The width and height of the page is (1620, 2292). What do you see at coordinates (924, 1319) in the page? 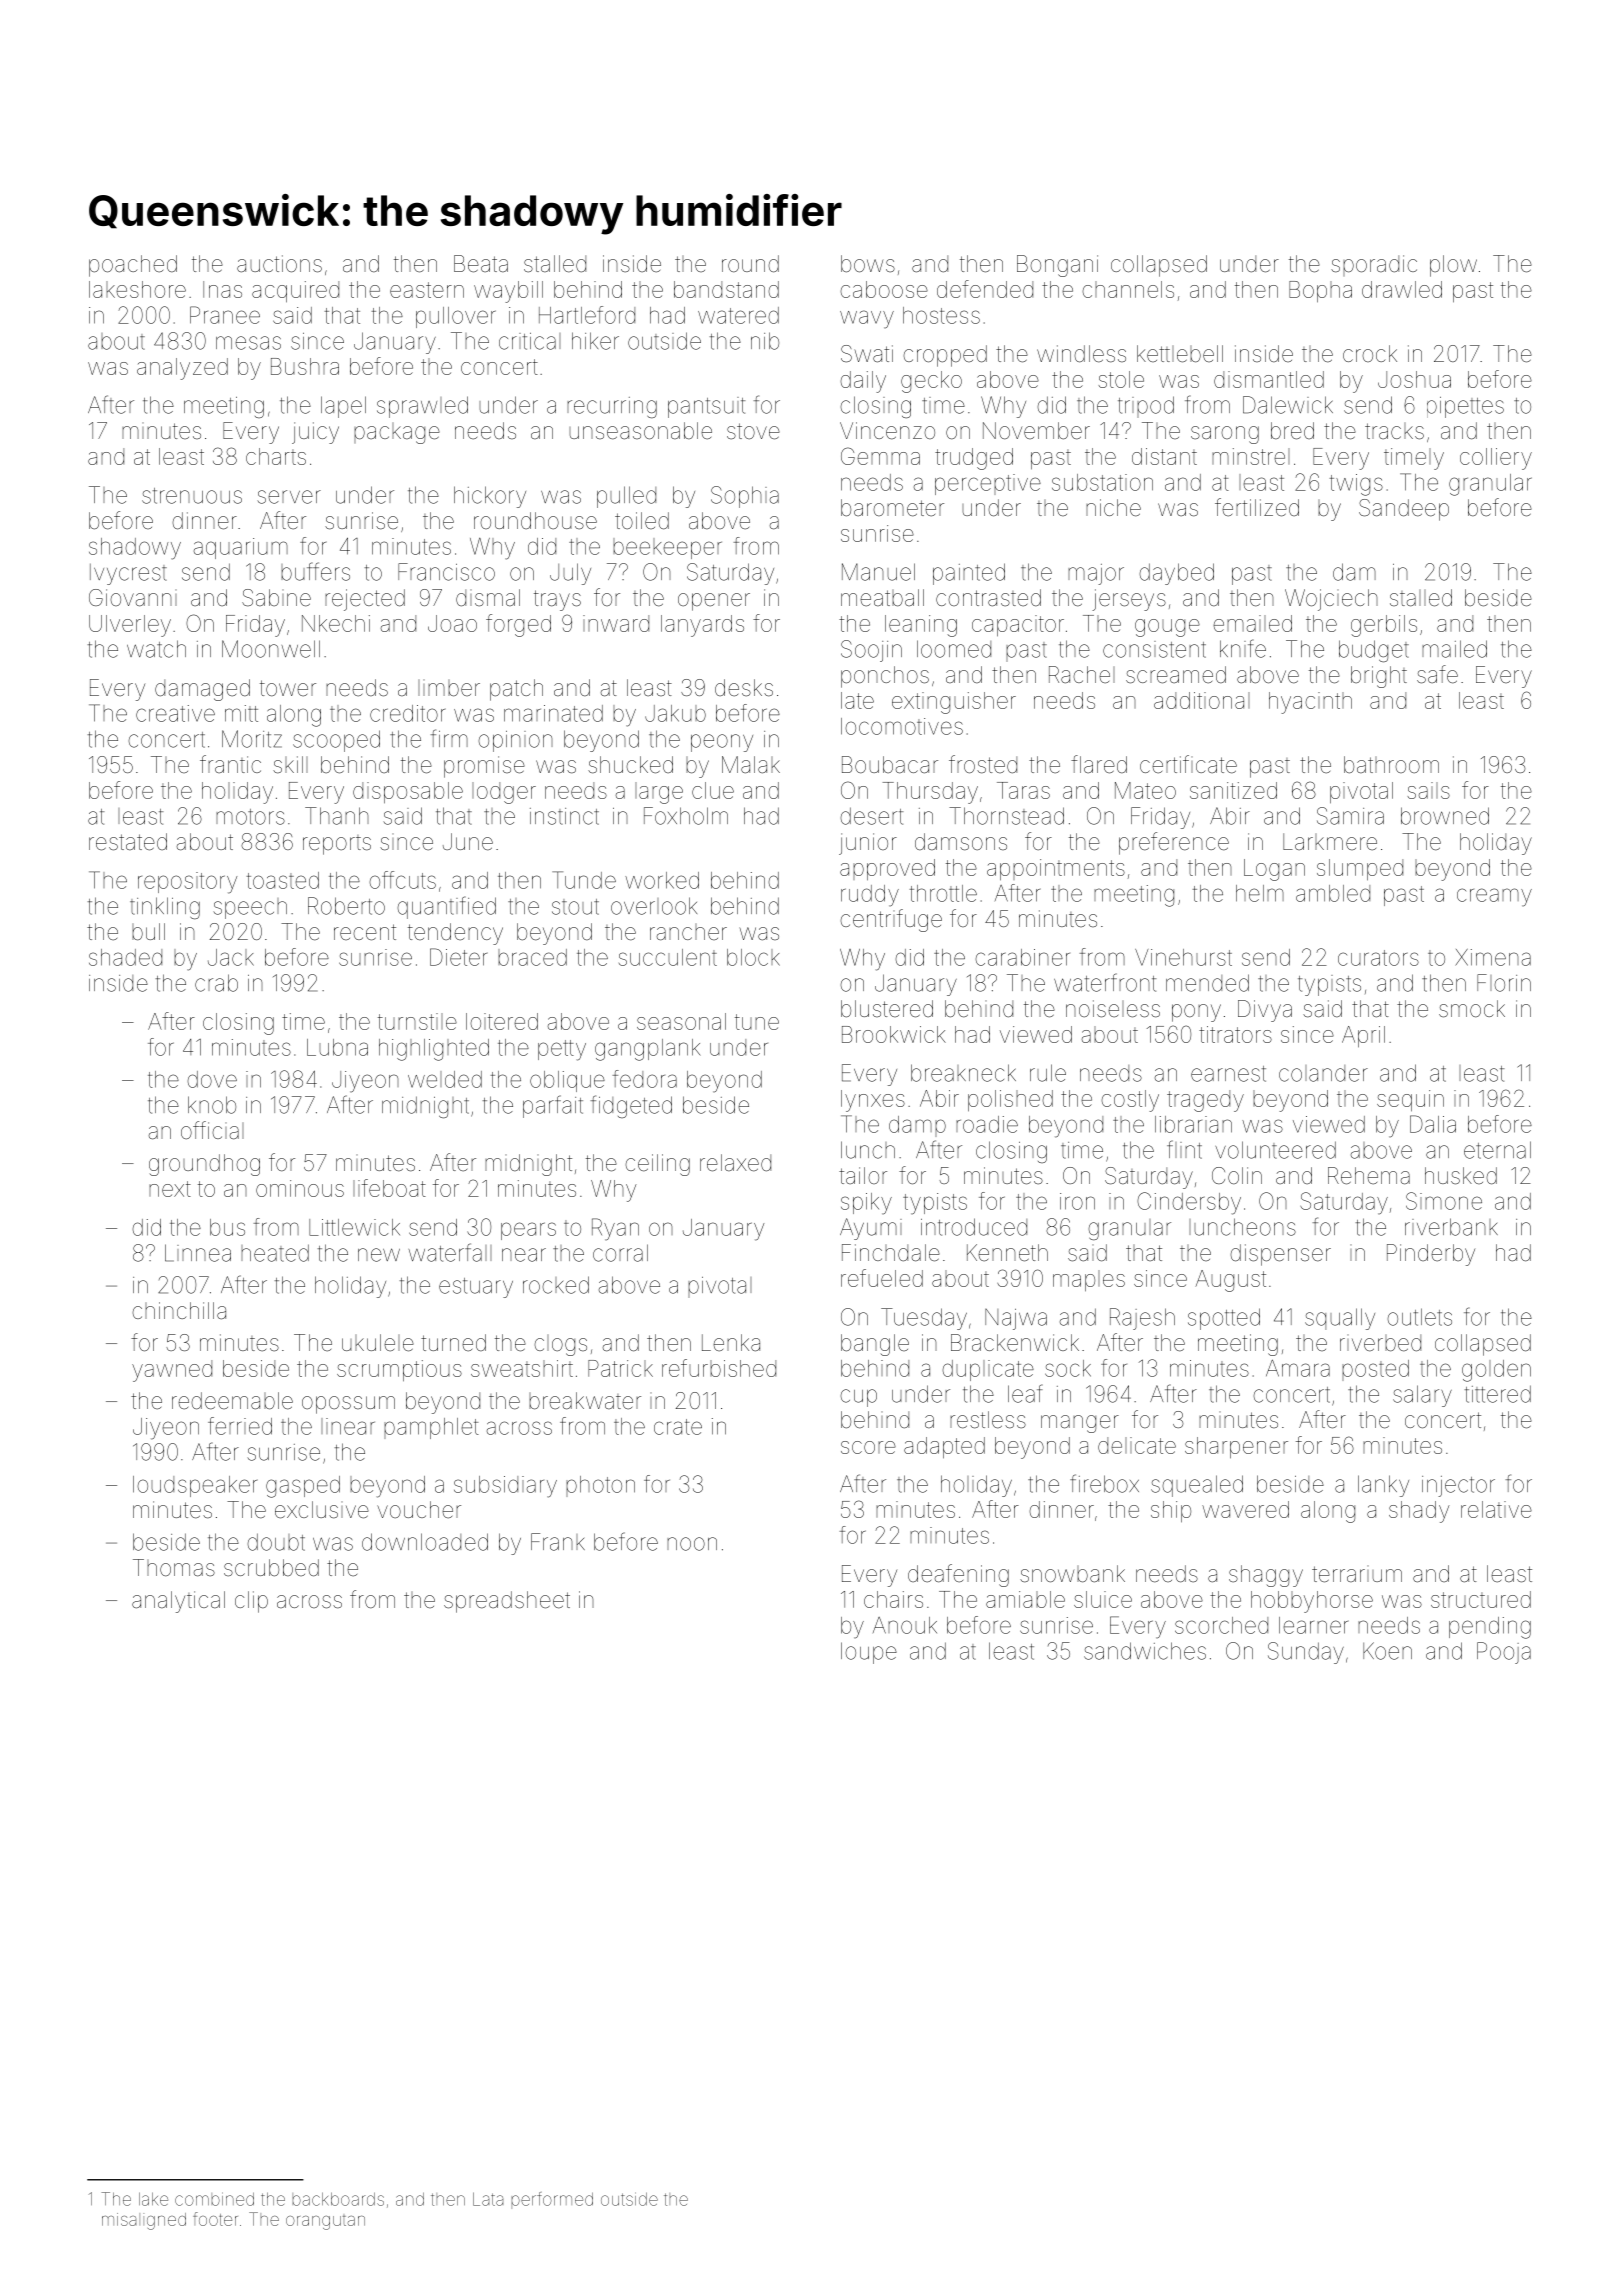
I see `Tuesday` at bounding box center [924, 1319].
